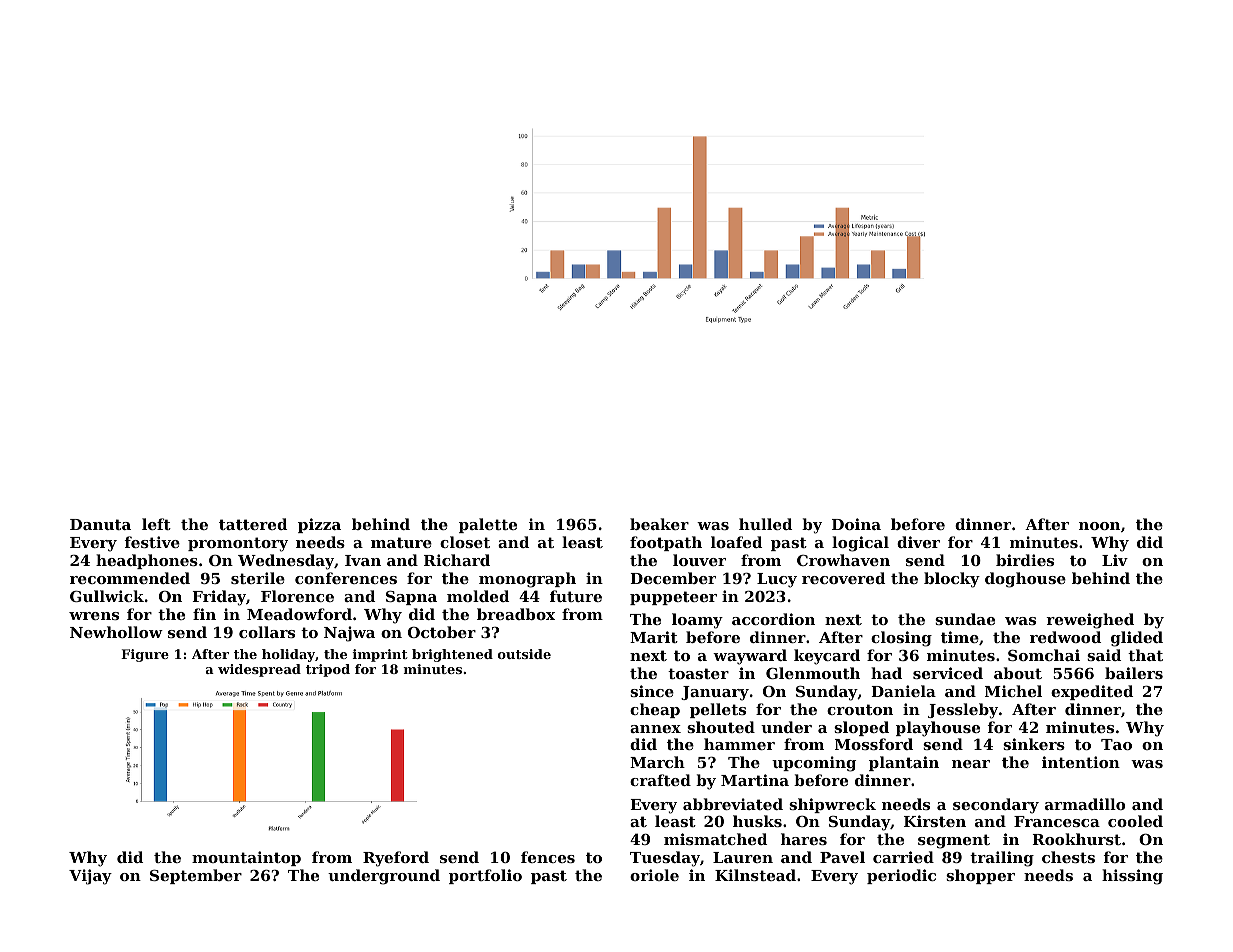  I want to click on chests, so click(1068, 857).
